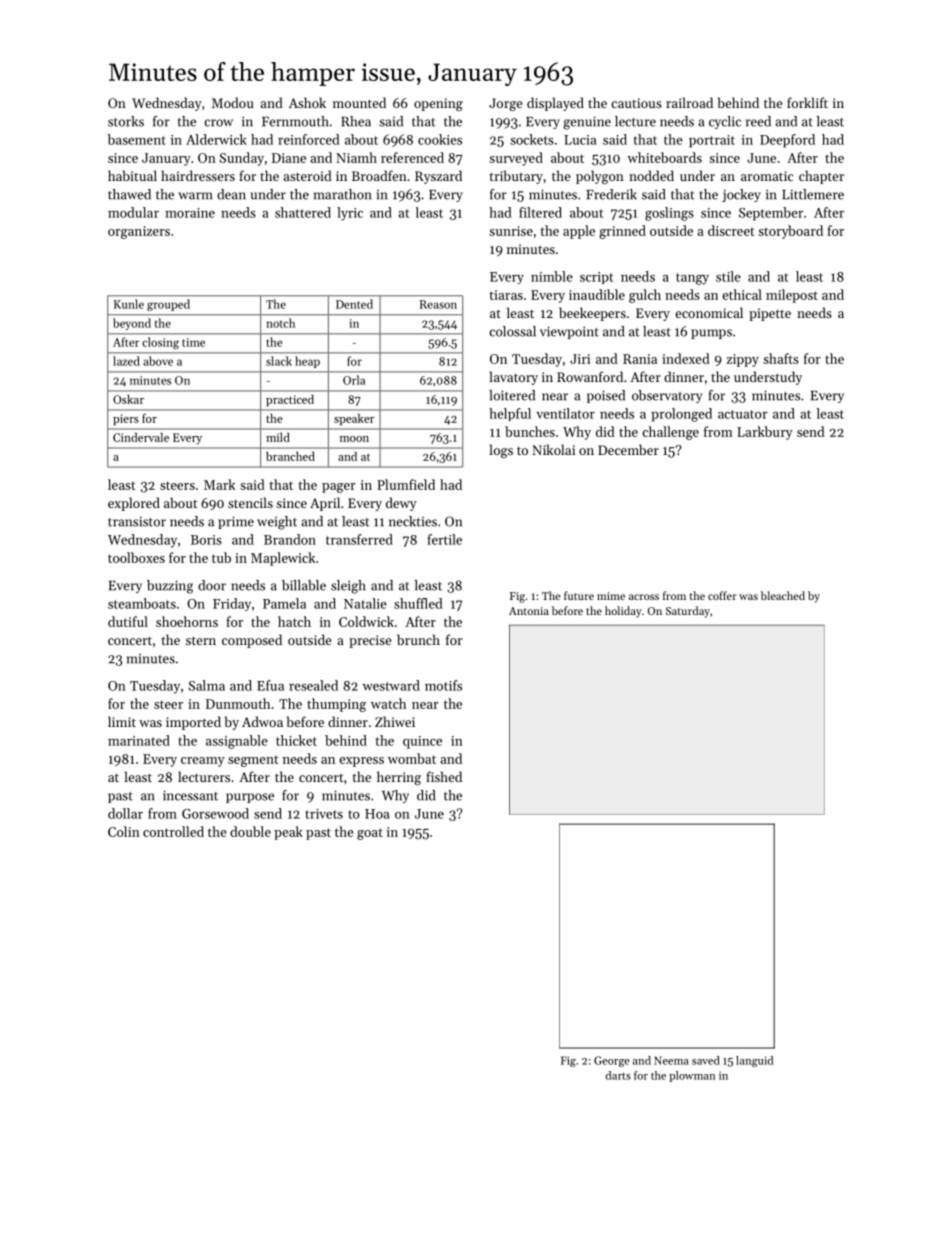  What do you see at coordinates (754, 1061) in the image?
I see `languid` at bounding box center [754, 1061].
